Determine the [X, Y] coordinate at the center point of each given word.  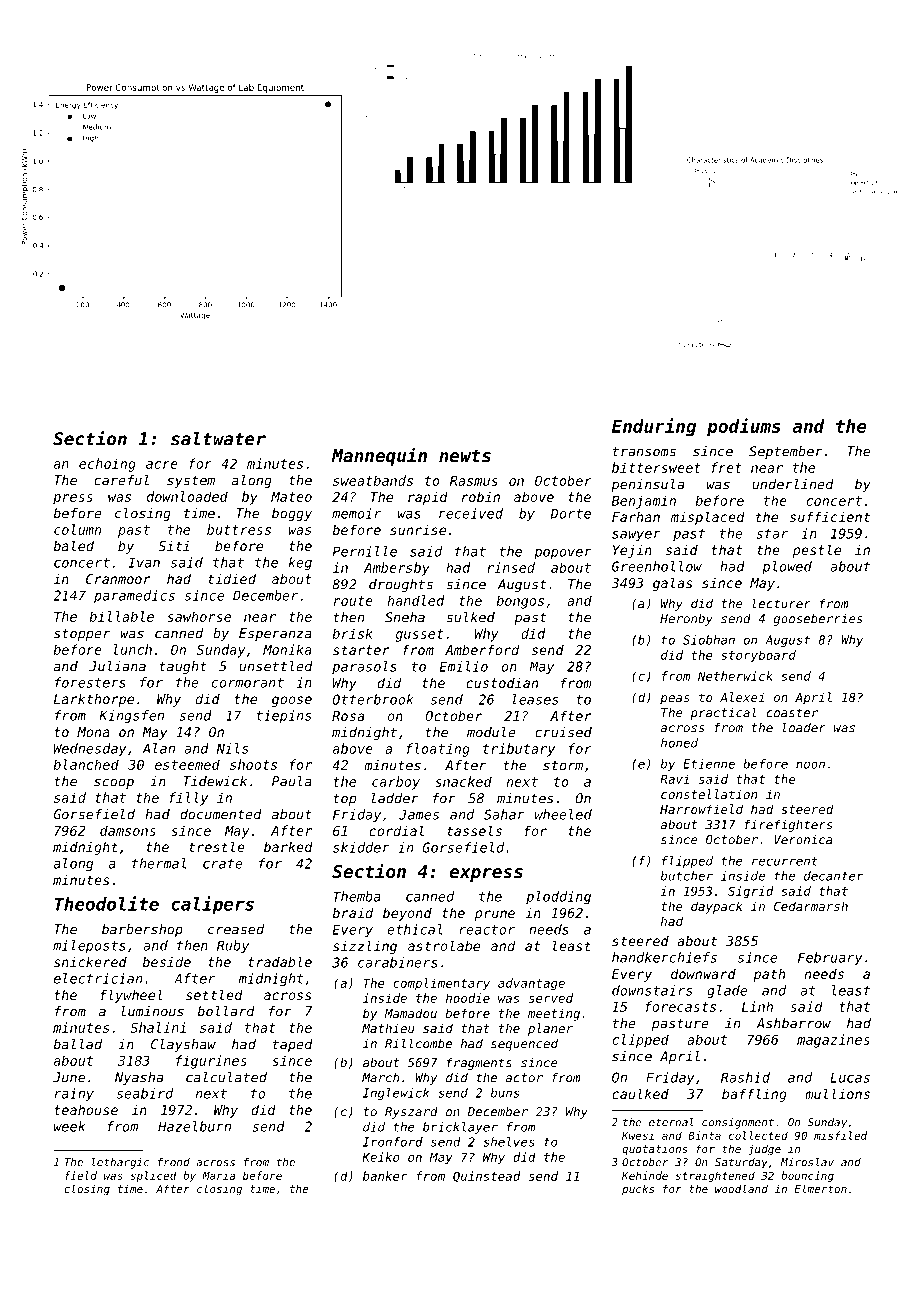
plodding [558, 898]
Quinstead [486, 1176]
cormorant [248, 683]
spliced [154, 1176]
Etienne [709, 764]
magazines [833, 1041]
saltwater [218, 439]
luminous [152, 1011]
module [491, 732]
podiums [744, 427]
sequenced [524, 1045]
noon [810, 765]
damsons [128, 830]
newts [465, 455]
